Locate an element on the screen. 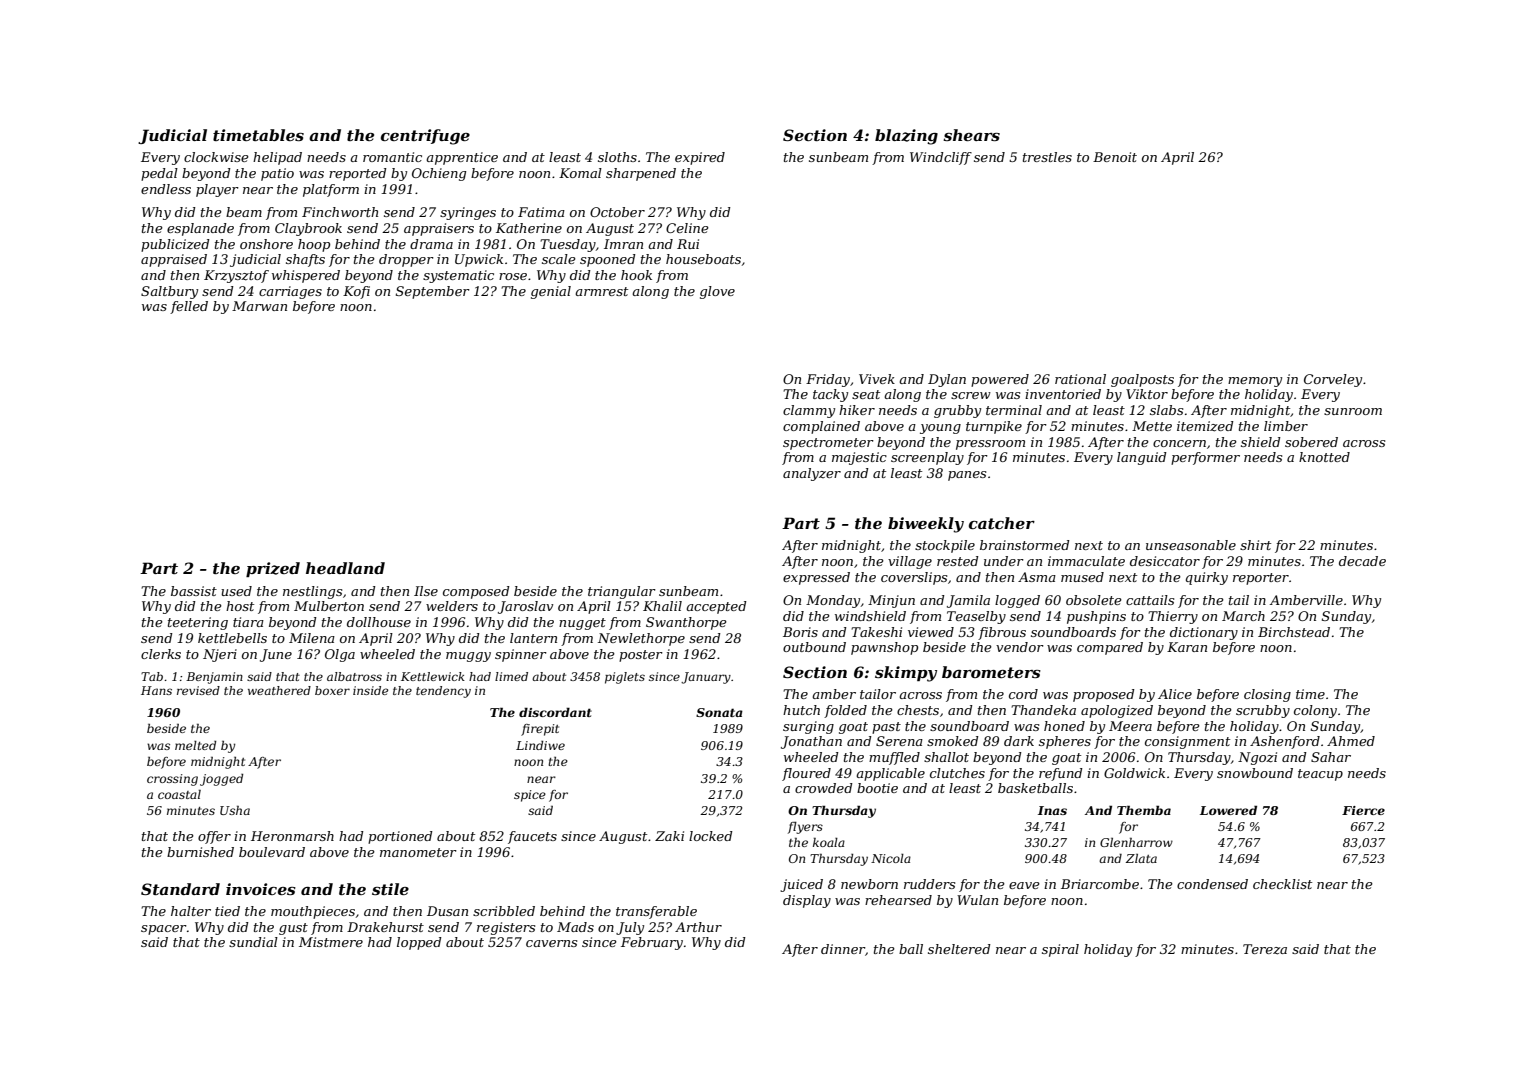 This screenshot has height=1083, width=1532. helipad is located at coordinates (277, 158).
